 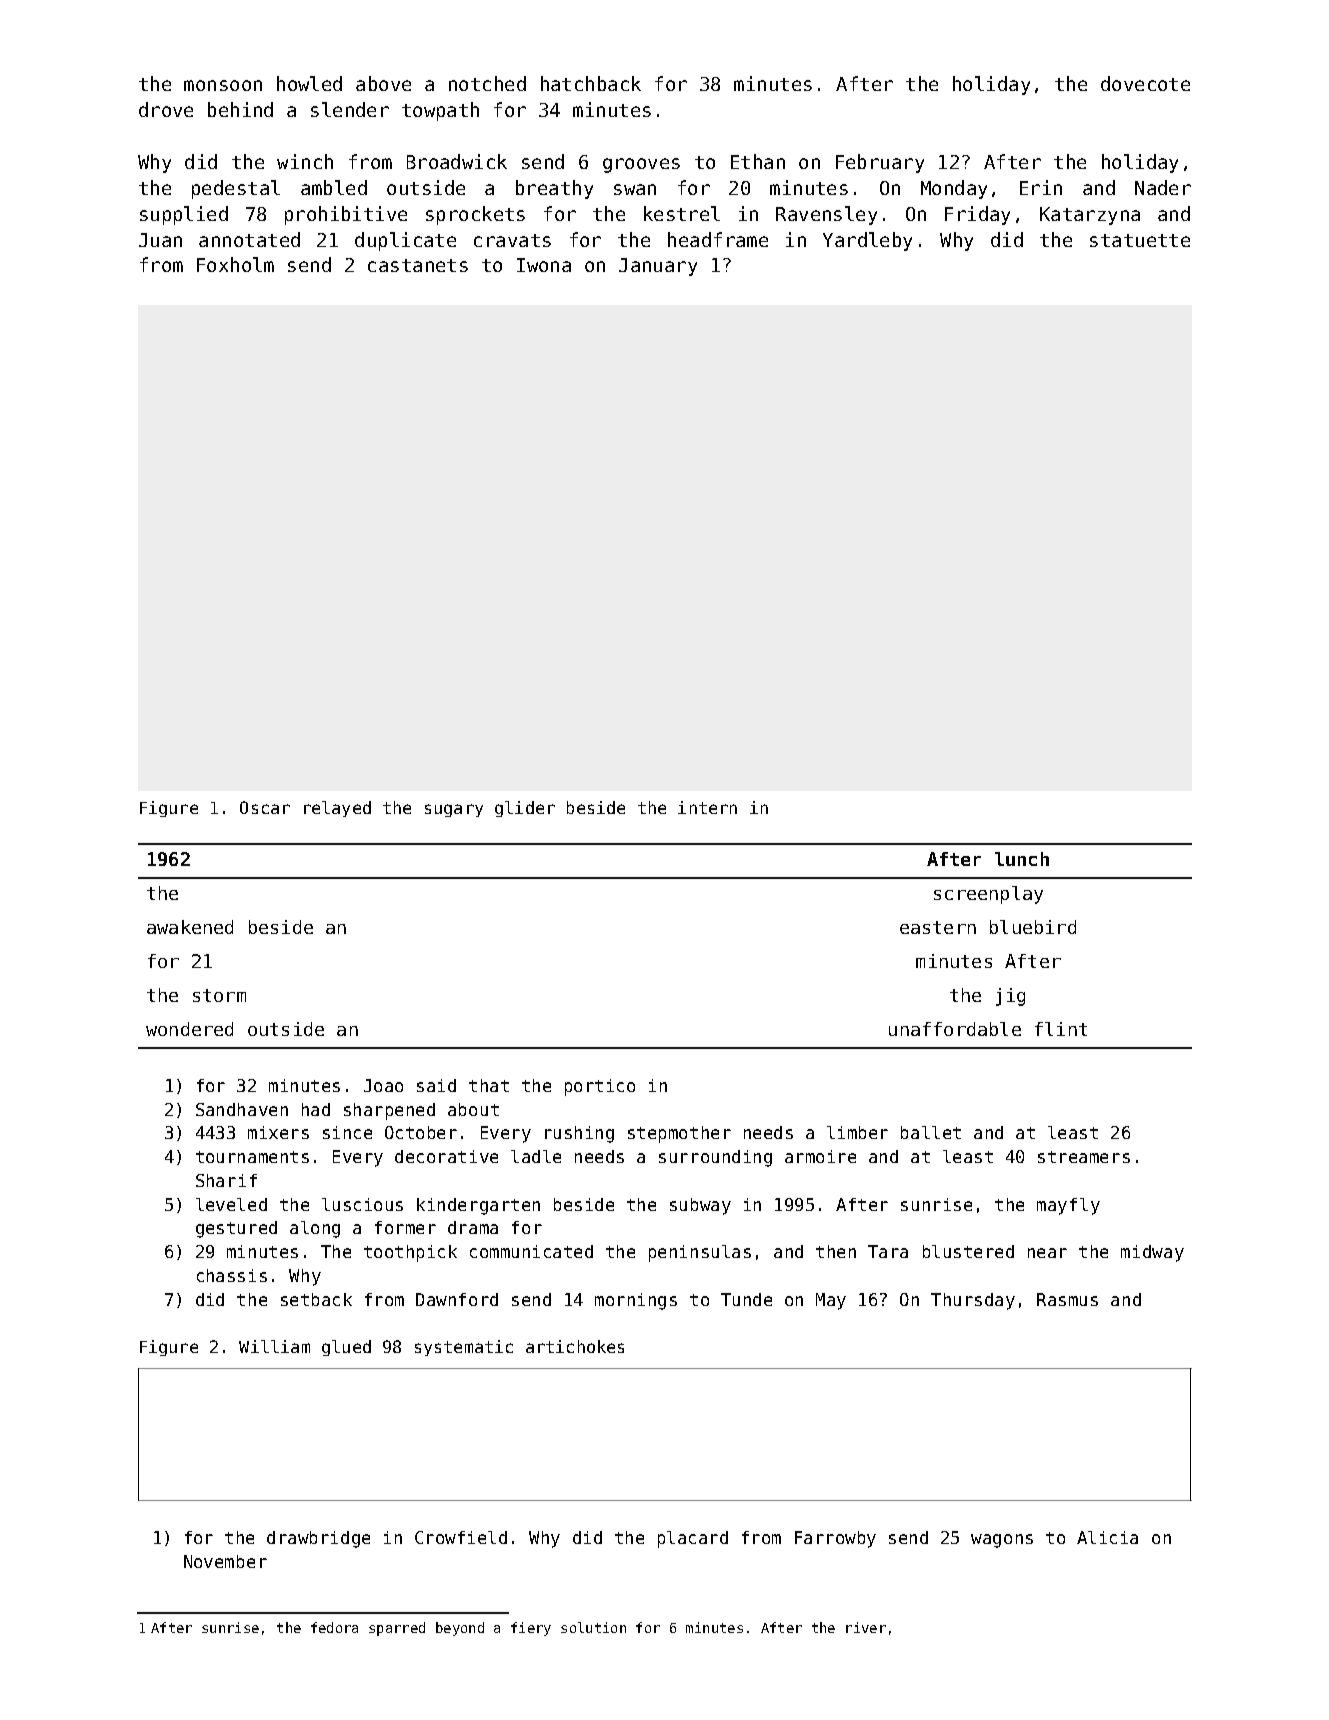 What do you see at coordinates (232, 1275) in the screenshot?
I see `chassis` at bounding box center [232, 1275].
